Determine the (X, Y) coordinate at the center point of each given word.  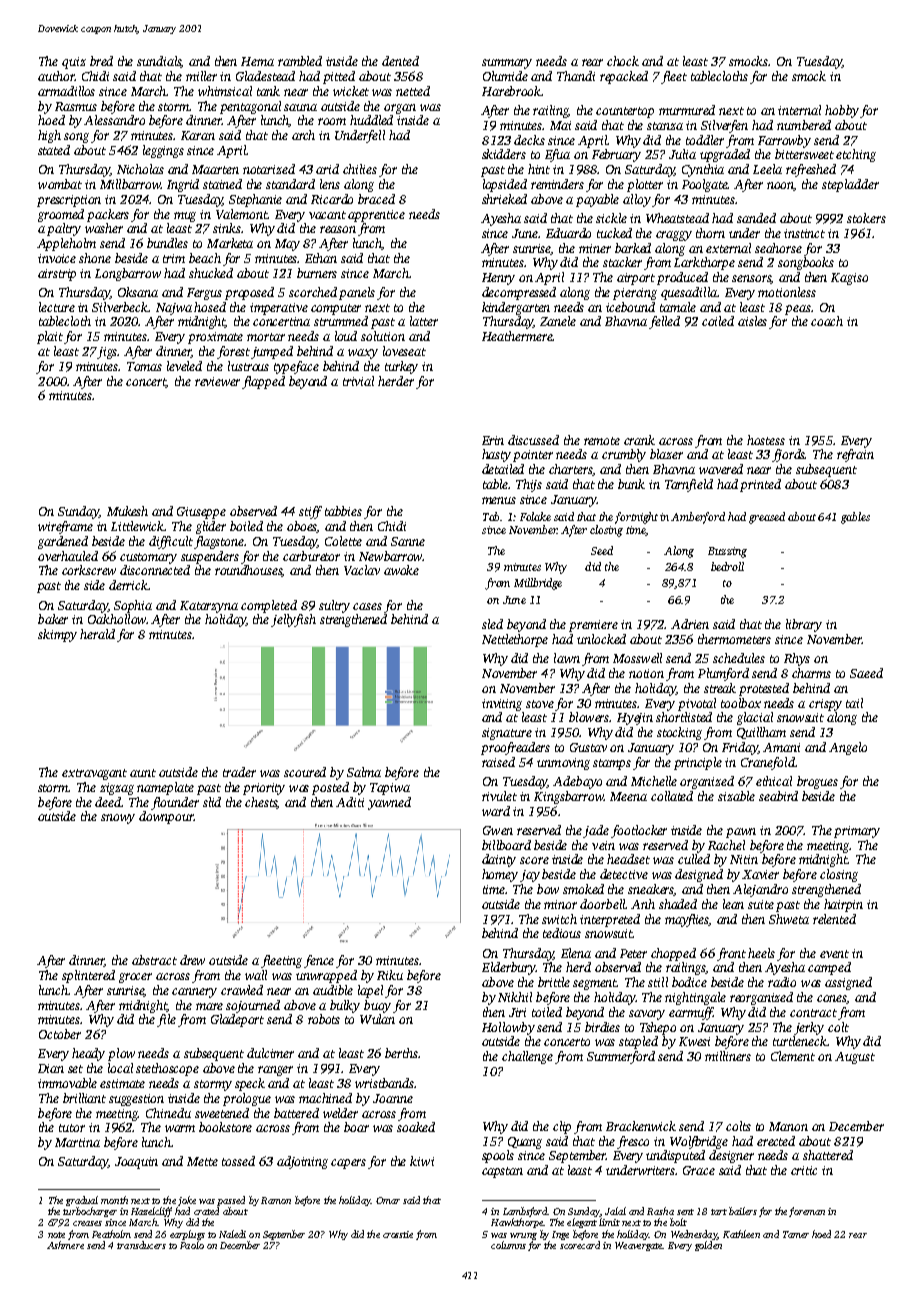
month (114, 1200)
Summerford (621, 1057)
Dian (51, 1068)
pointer (533, 456)
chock (623, 61)
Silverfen (724, 126)
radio (782, 982)
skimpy (57, 635)
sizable (736, 796)
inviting (502, 705)
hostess (766, 440)
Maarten (215, 169)
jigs (108, 353)
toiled (547, 1012)
